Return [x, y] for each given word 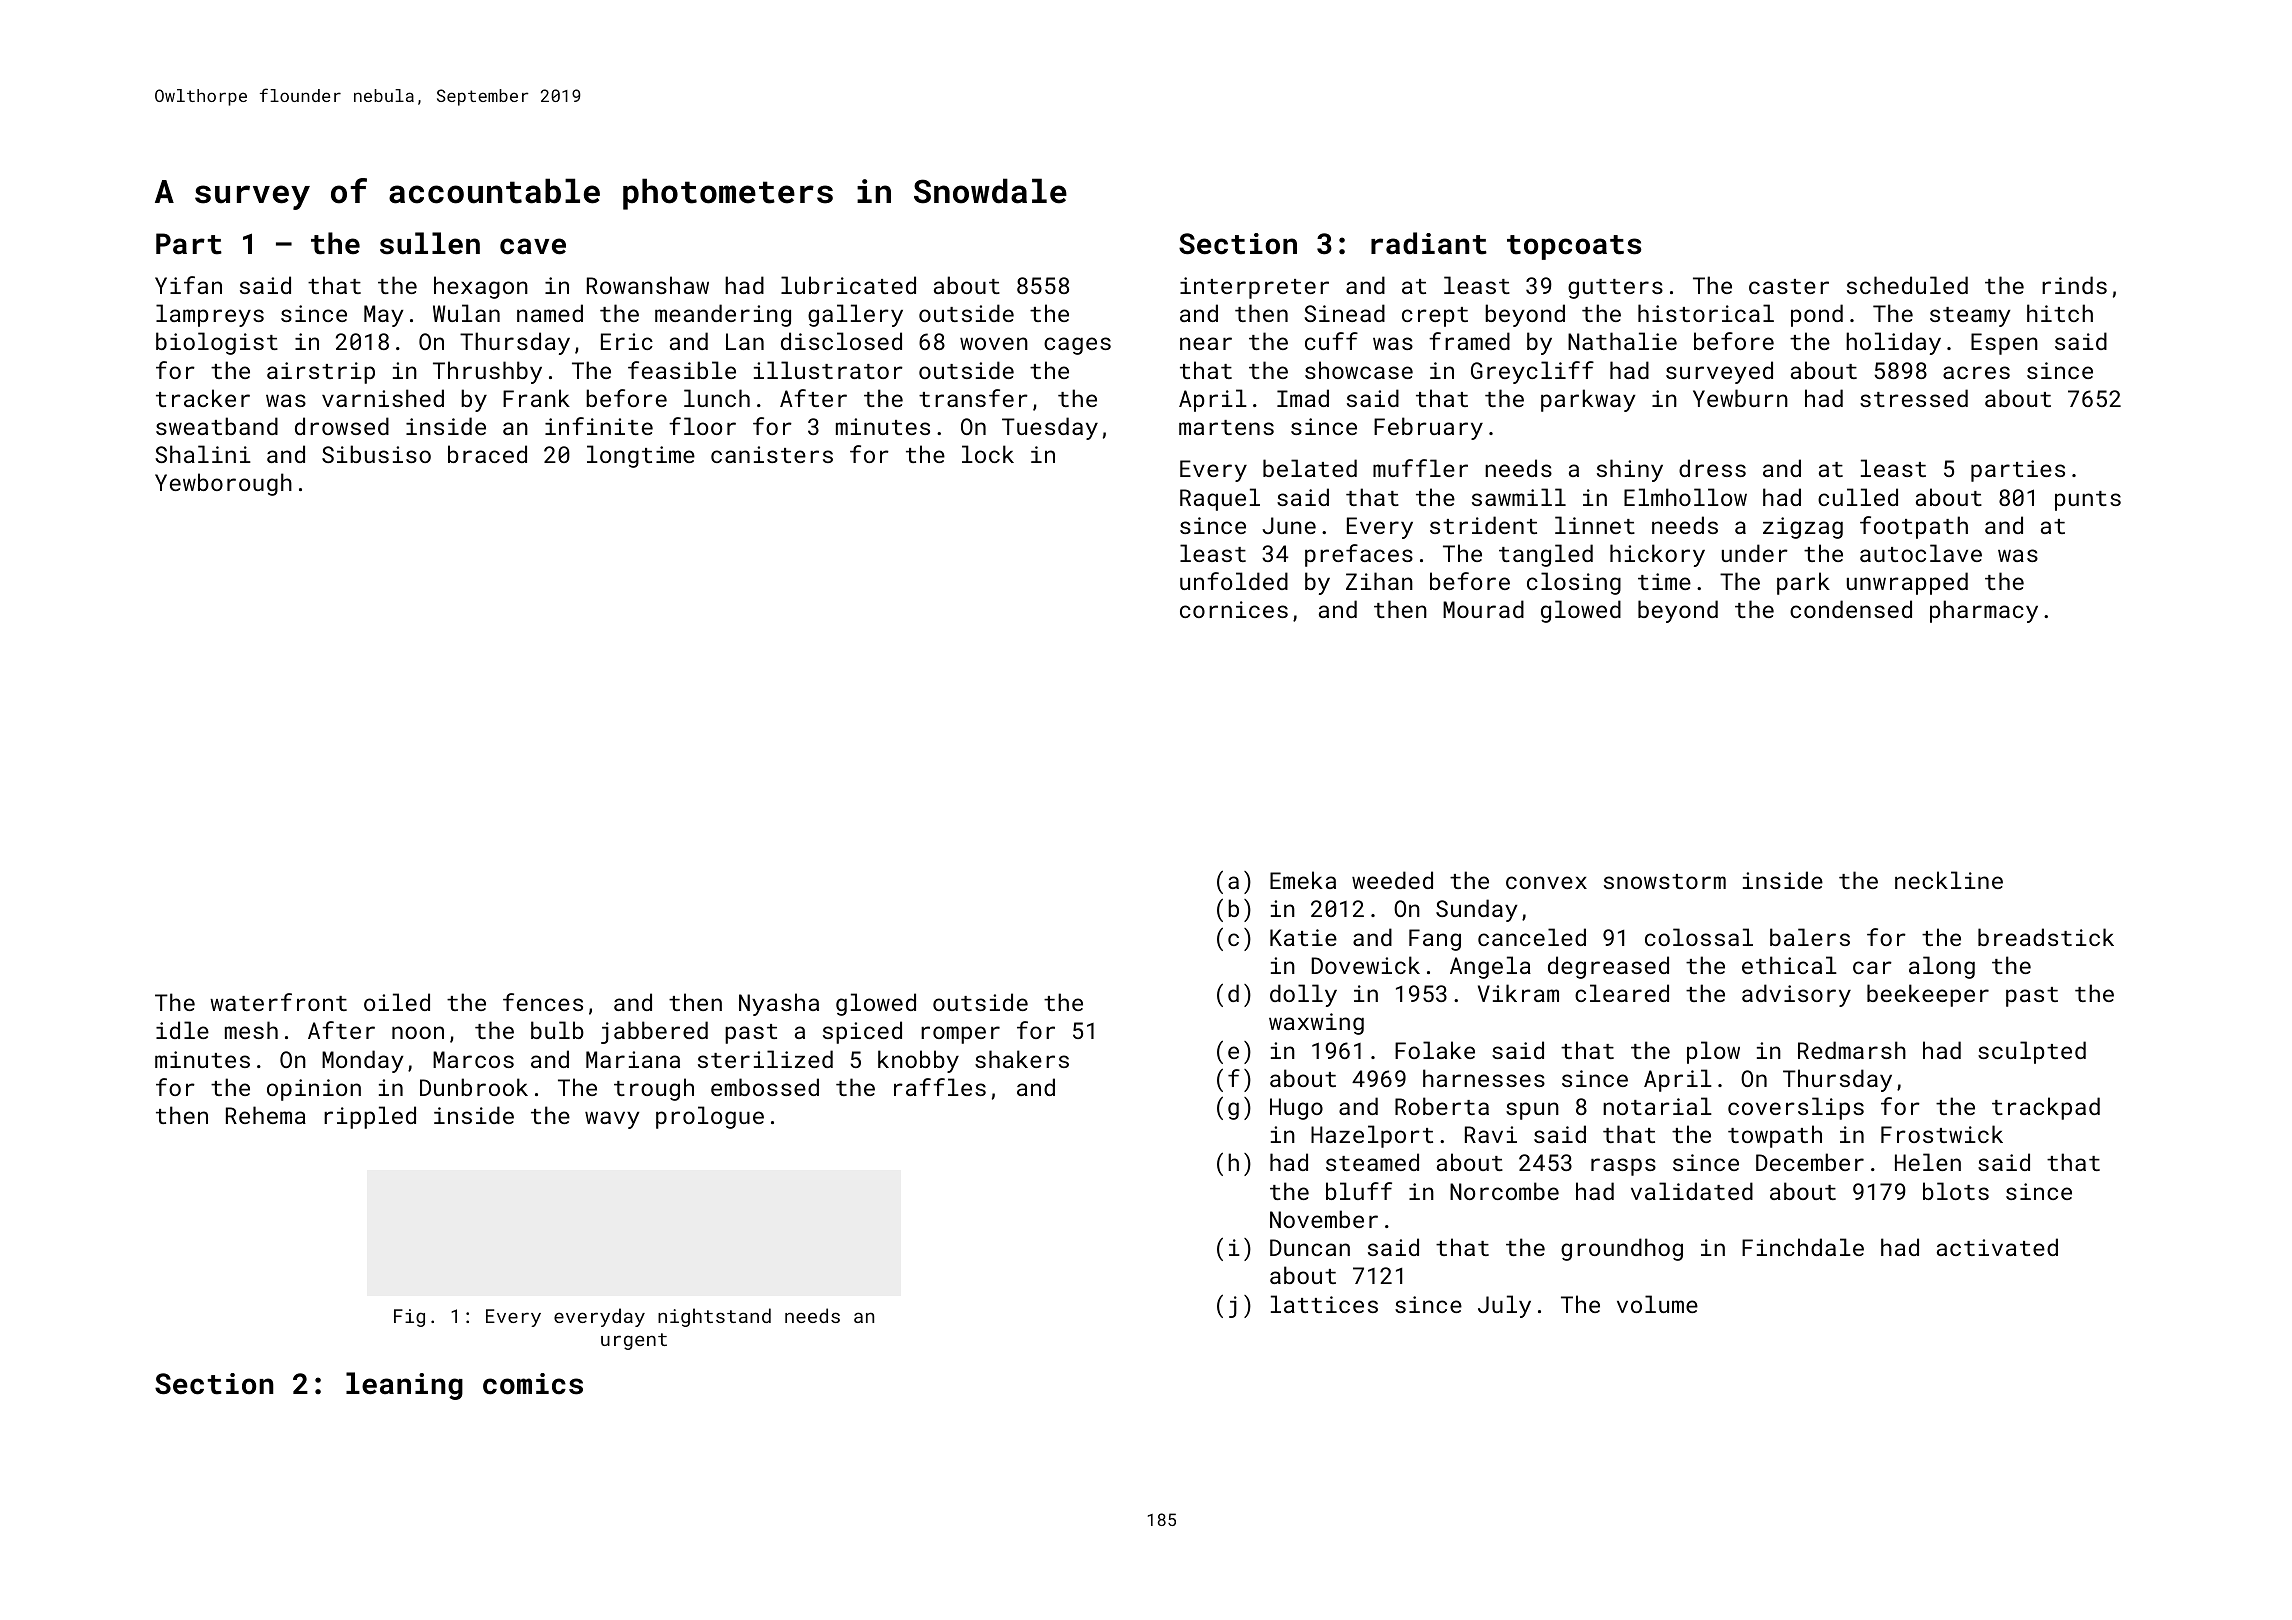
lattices [1324, 1304]
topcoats [1574, 247]
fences [543, 1002]
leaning [404, 1386]
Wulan [466, 313]
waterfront [278, 1002]
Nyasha [779, 1004]
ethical [1789, 965]
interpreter [1254, 288]
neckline [1949, 880]
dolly [1303, 995]
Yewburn [1740, 398]
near [1206, 343]
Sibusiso [376, 454]
